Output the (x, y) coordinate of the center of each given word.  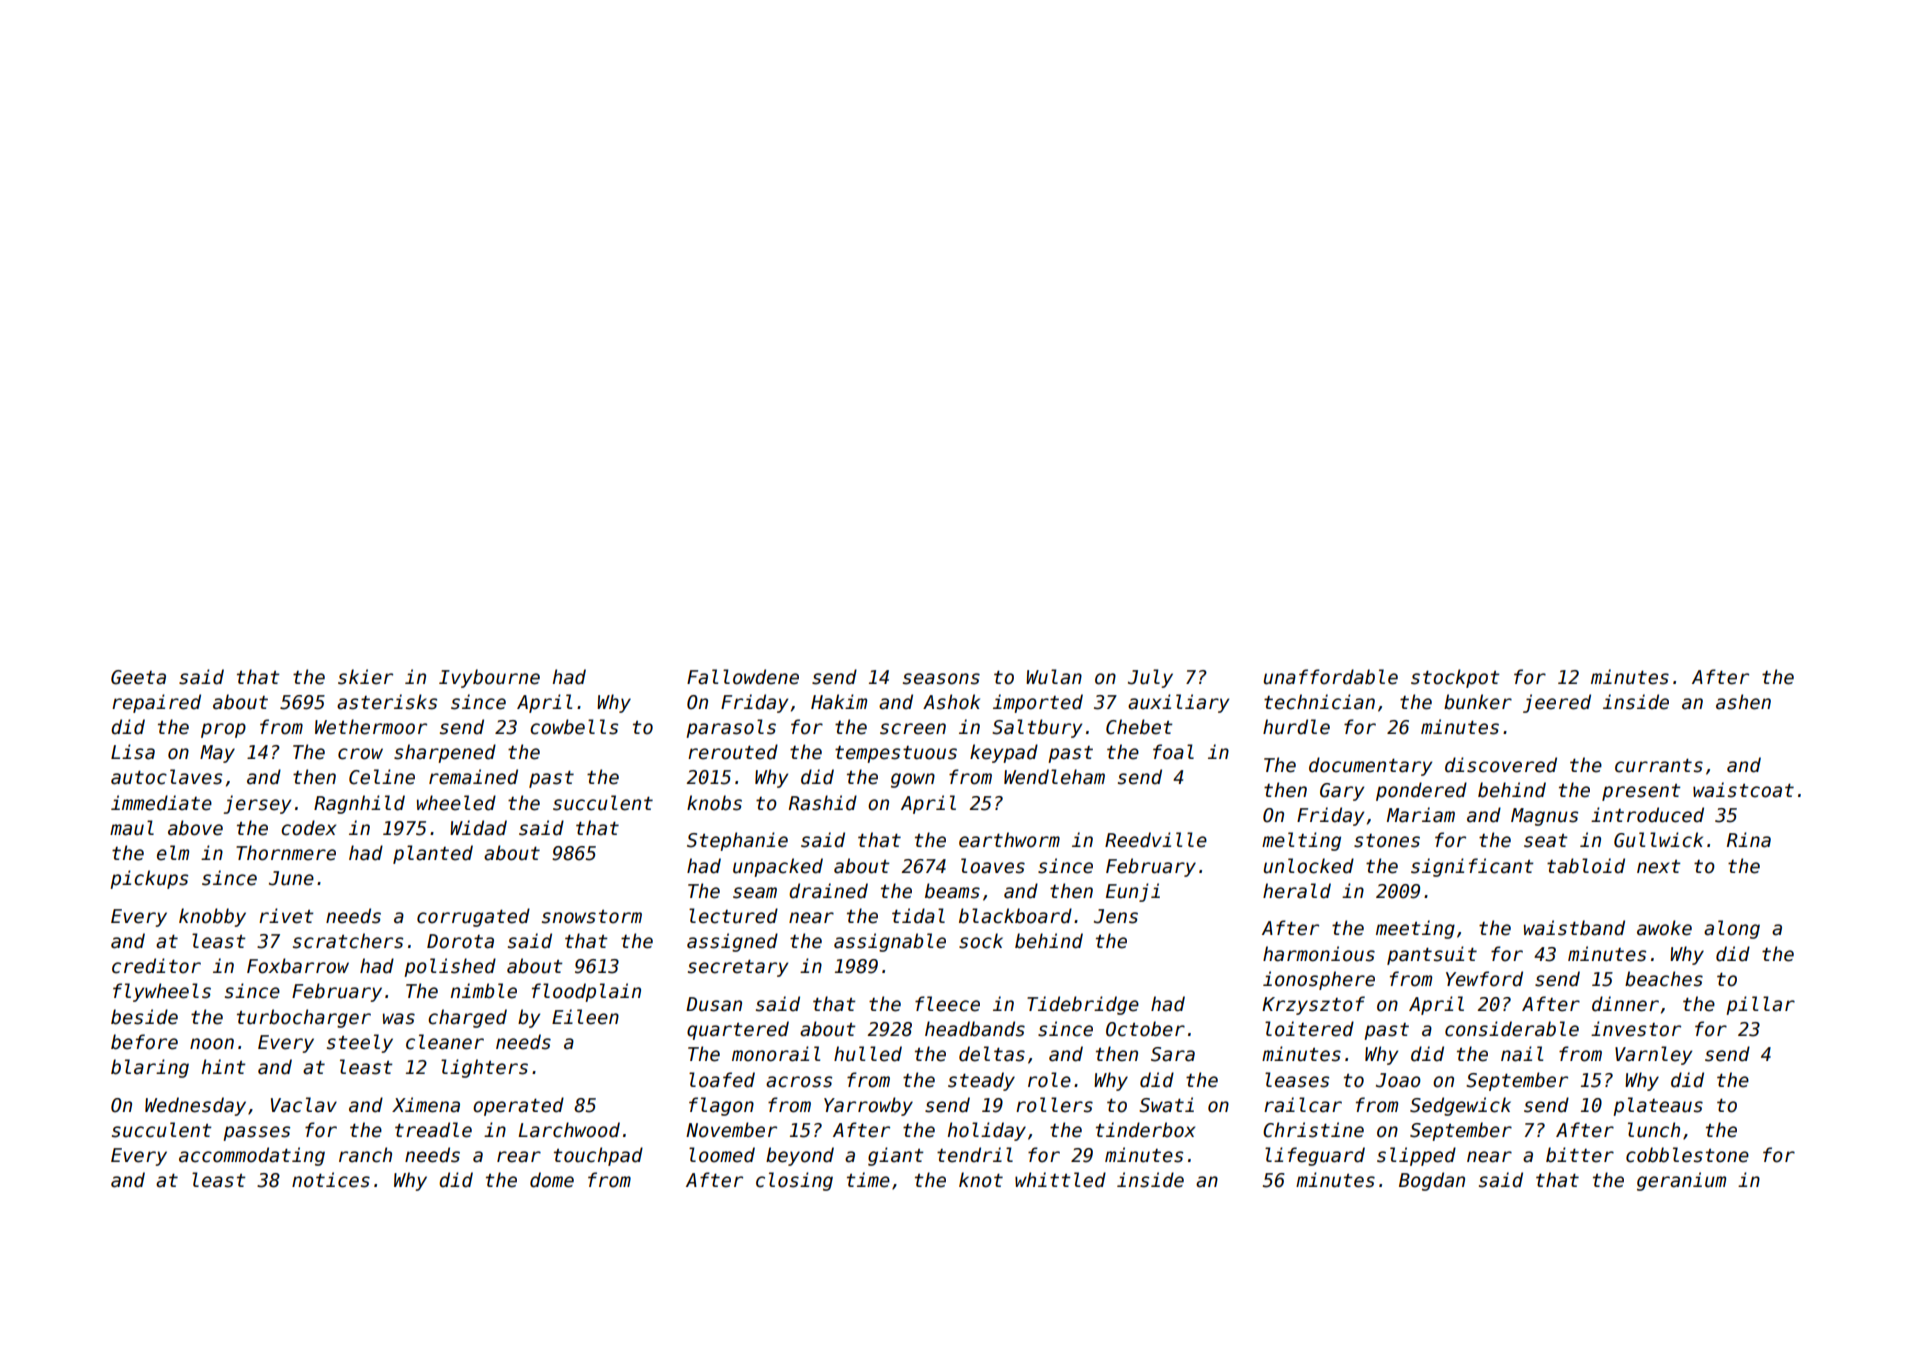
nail (1522, 1054)
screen (913, 729)
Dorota (460, 941)
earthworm (1009, 840)
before (144, 1042)
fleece (947, 1004)
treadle (433, 1130)
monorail (776, 1054)
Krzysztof (1313, 1005)
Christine (1313, 1130)
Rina (1749, 840)
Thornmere (286, 853)
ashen (1743, 702)
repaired (156, 703)
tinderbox (1145, 1130)
